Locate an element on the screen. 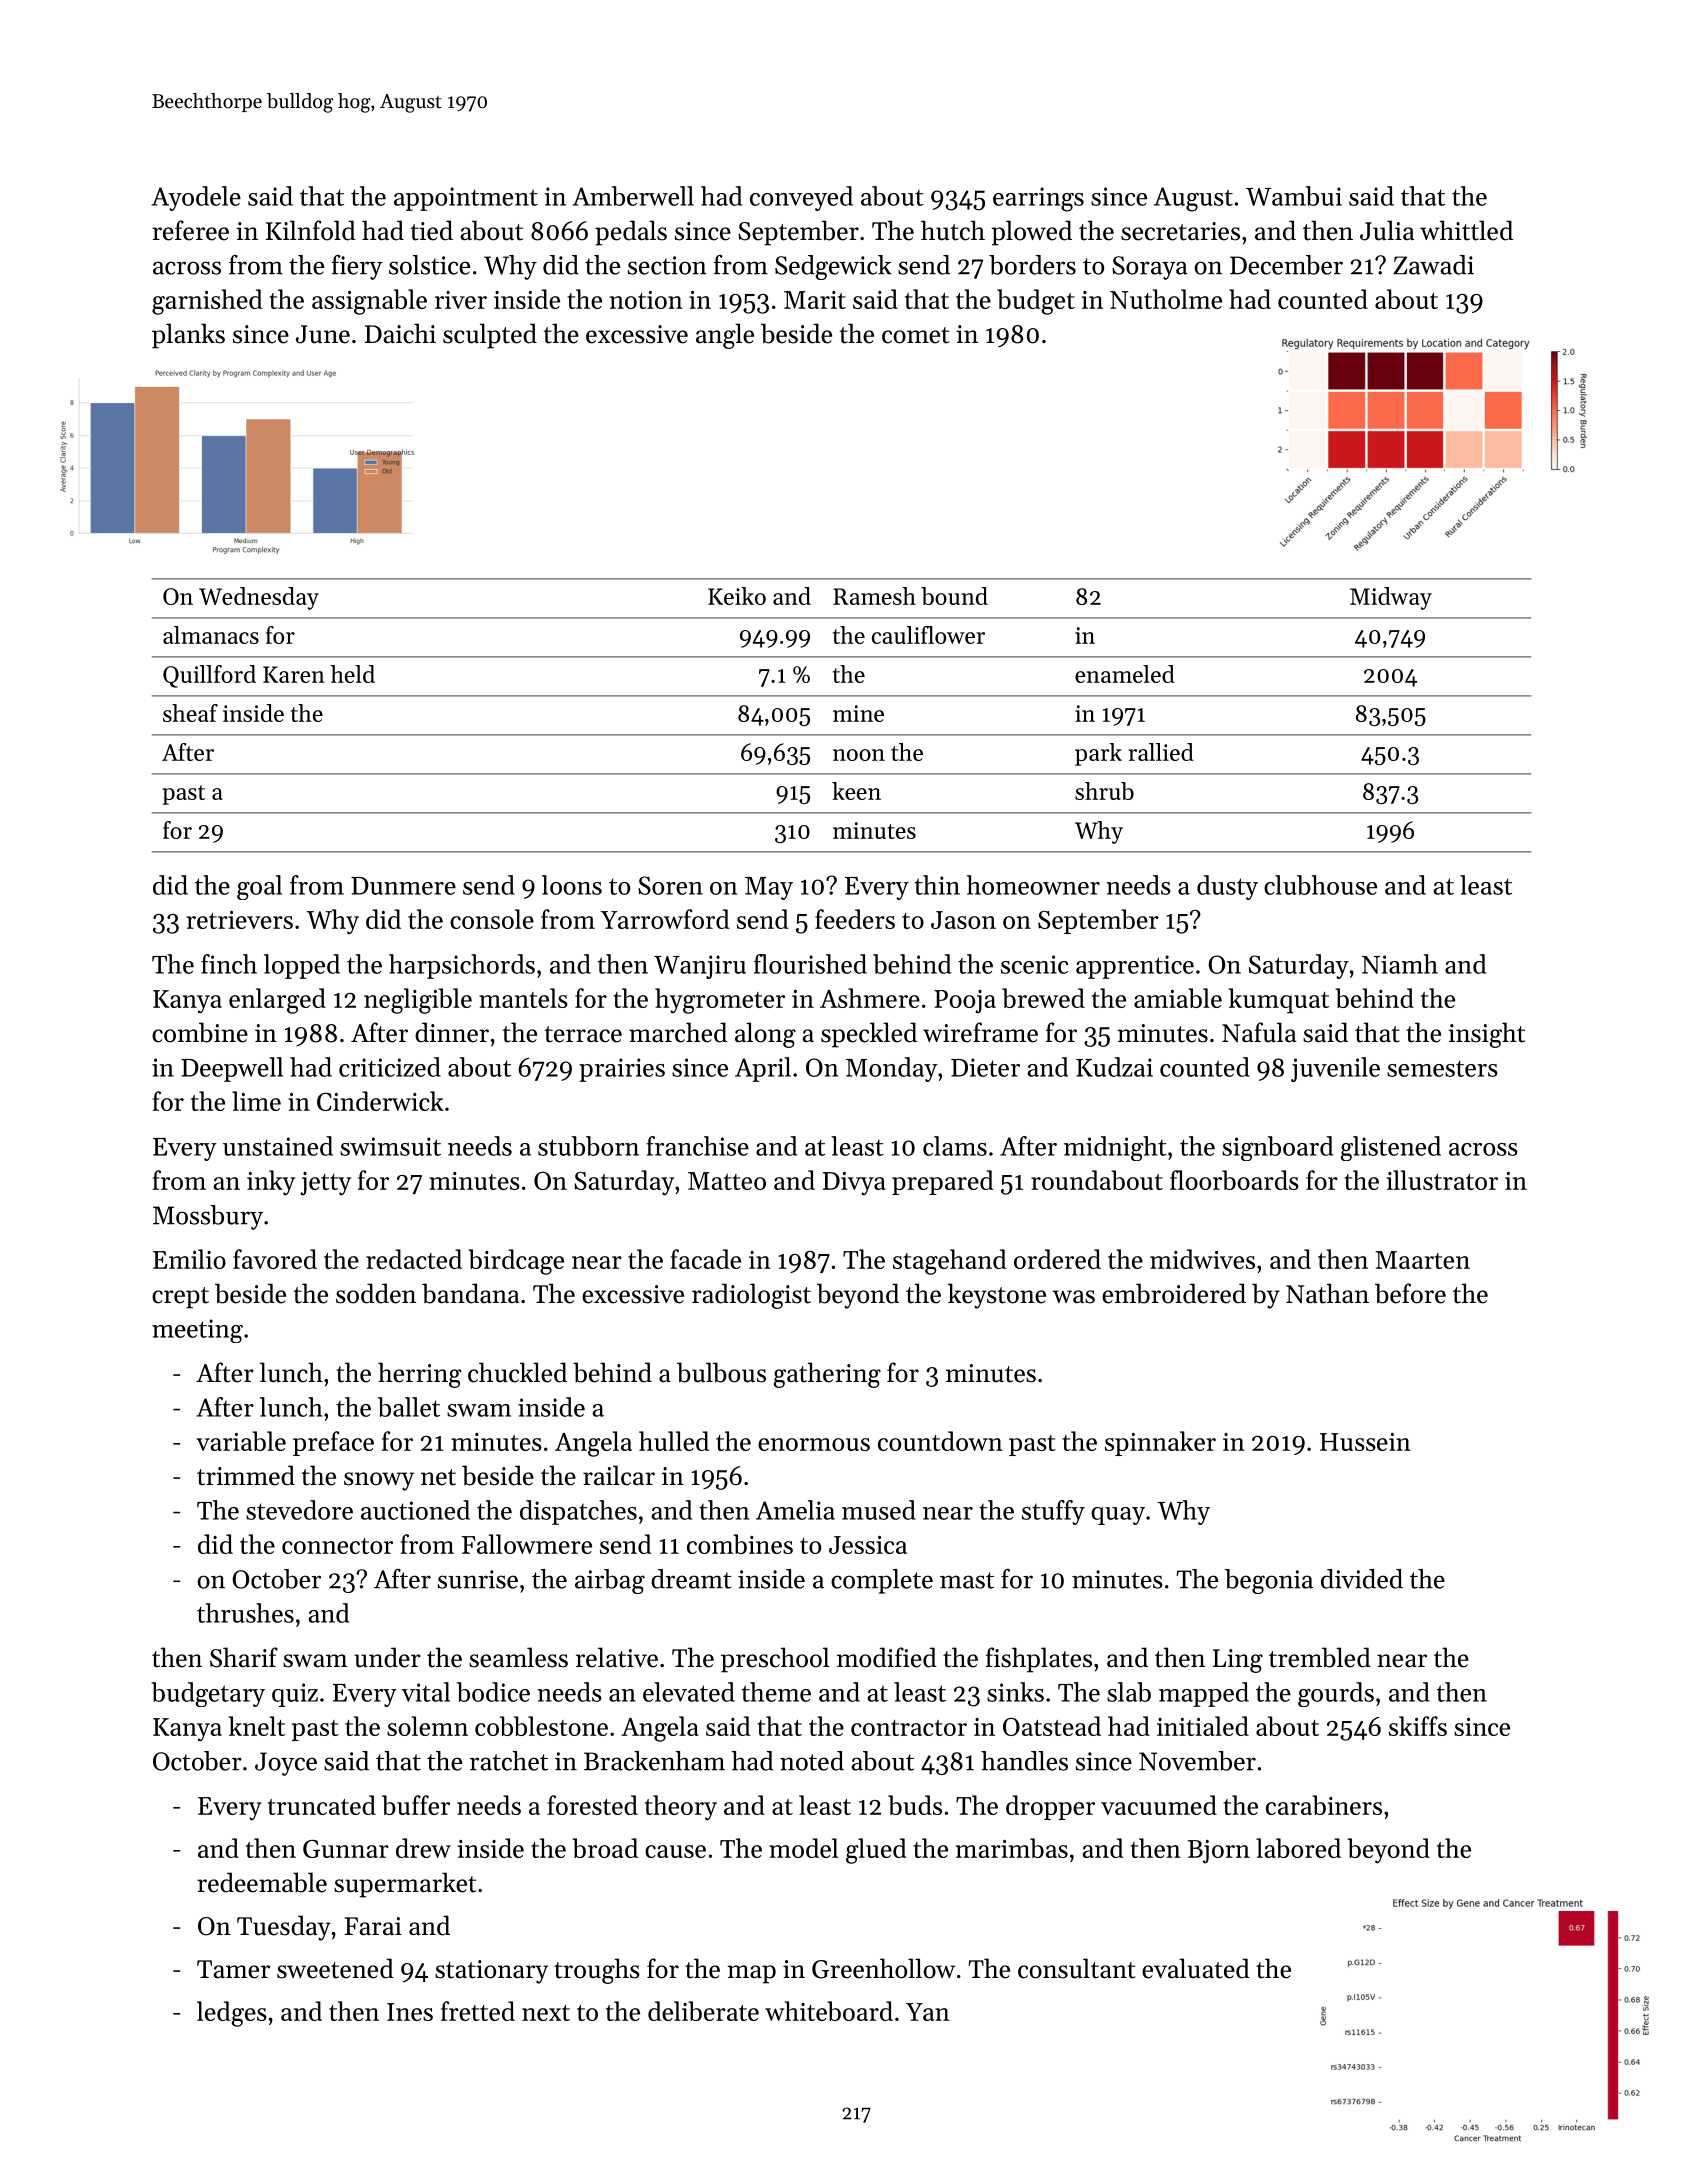 This screenshot has width=1683, height=2178. skiffs is located at coordinates (1418, 1726).
